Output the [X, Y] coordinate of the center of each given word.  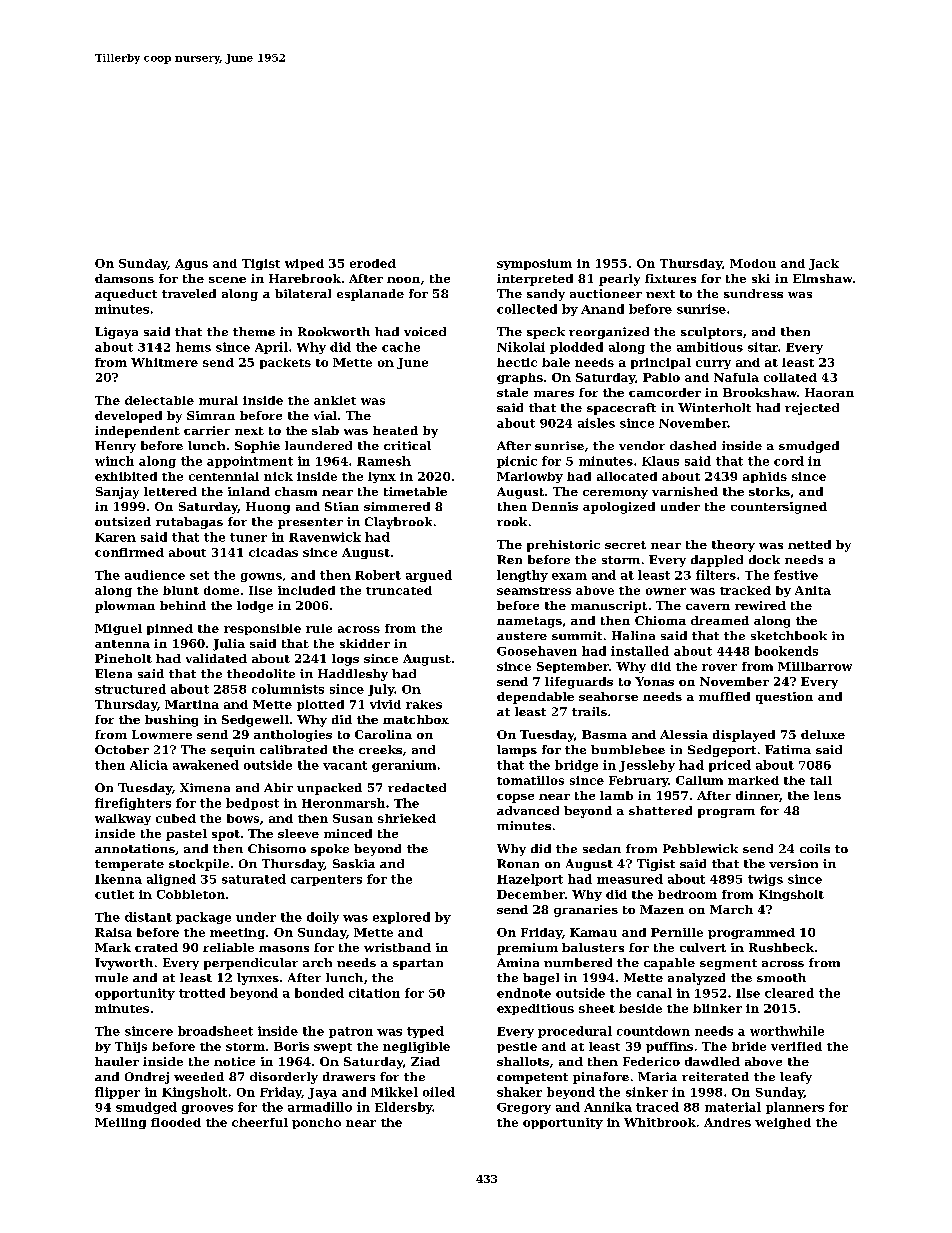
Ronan [518, 863]
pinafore [601, 1078]
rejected [812, 409]
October [122, 749]
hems [193, 347]
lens [827, 795]
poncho [316, 1123]
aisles [596, 423]
